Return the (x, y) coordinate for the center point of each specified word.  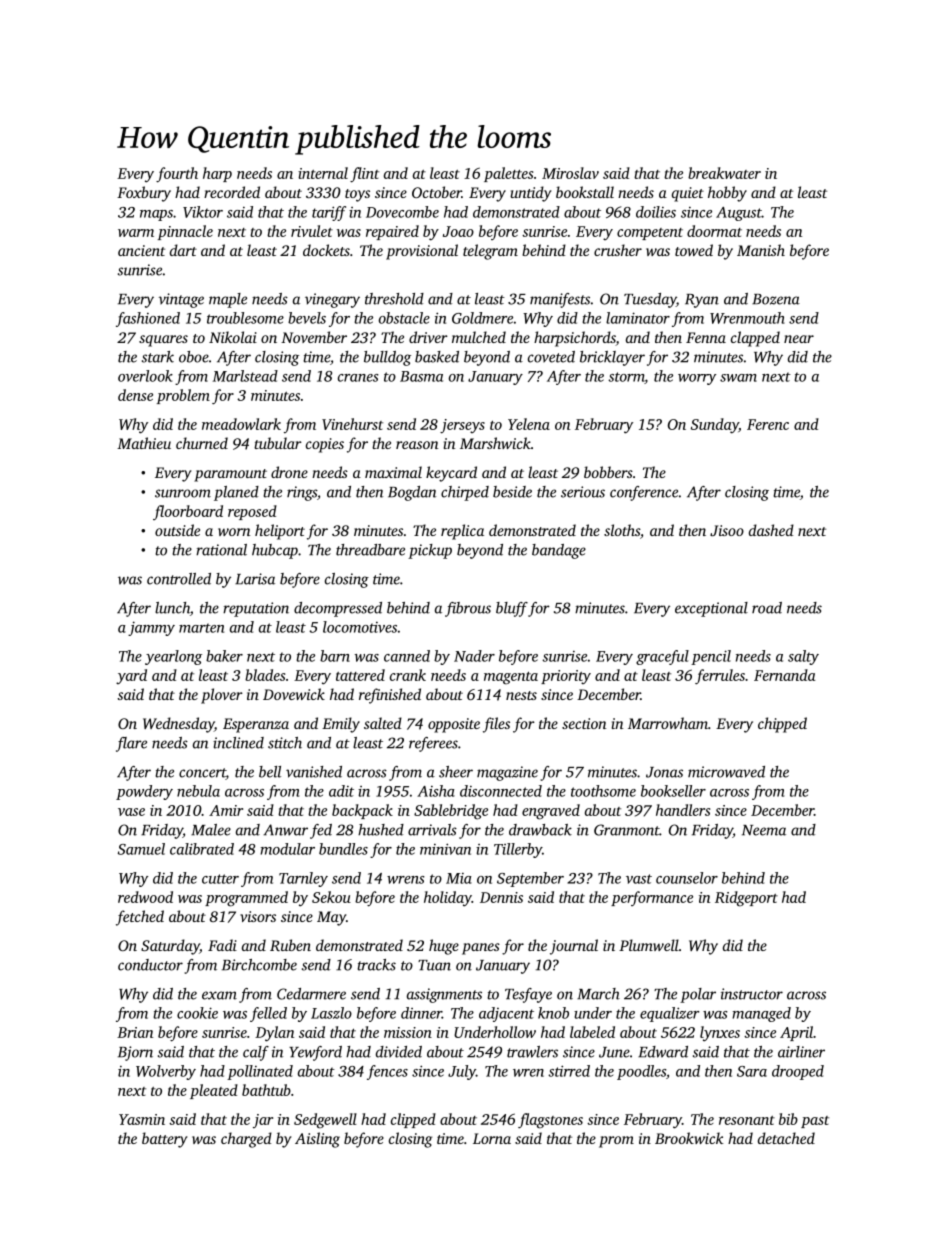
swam (738, 378)
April (796, 1033)
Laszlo (331, 1013)
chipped (782, 725)
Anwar (285, 830)
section (584, 723)
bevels (307, 318)
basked (437, 357)
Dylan (274, 1034)
